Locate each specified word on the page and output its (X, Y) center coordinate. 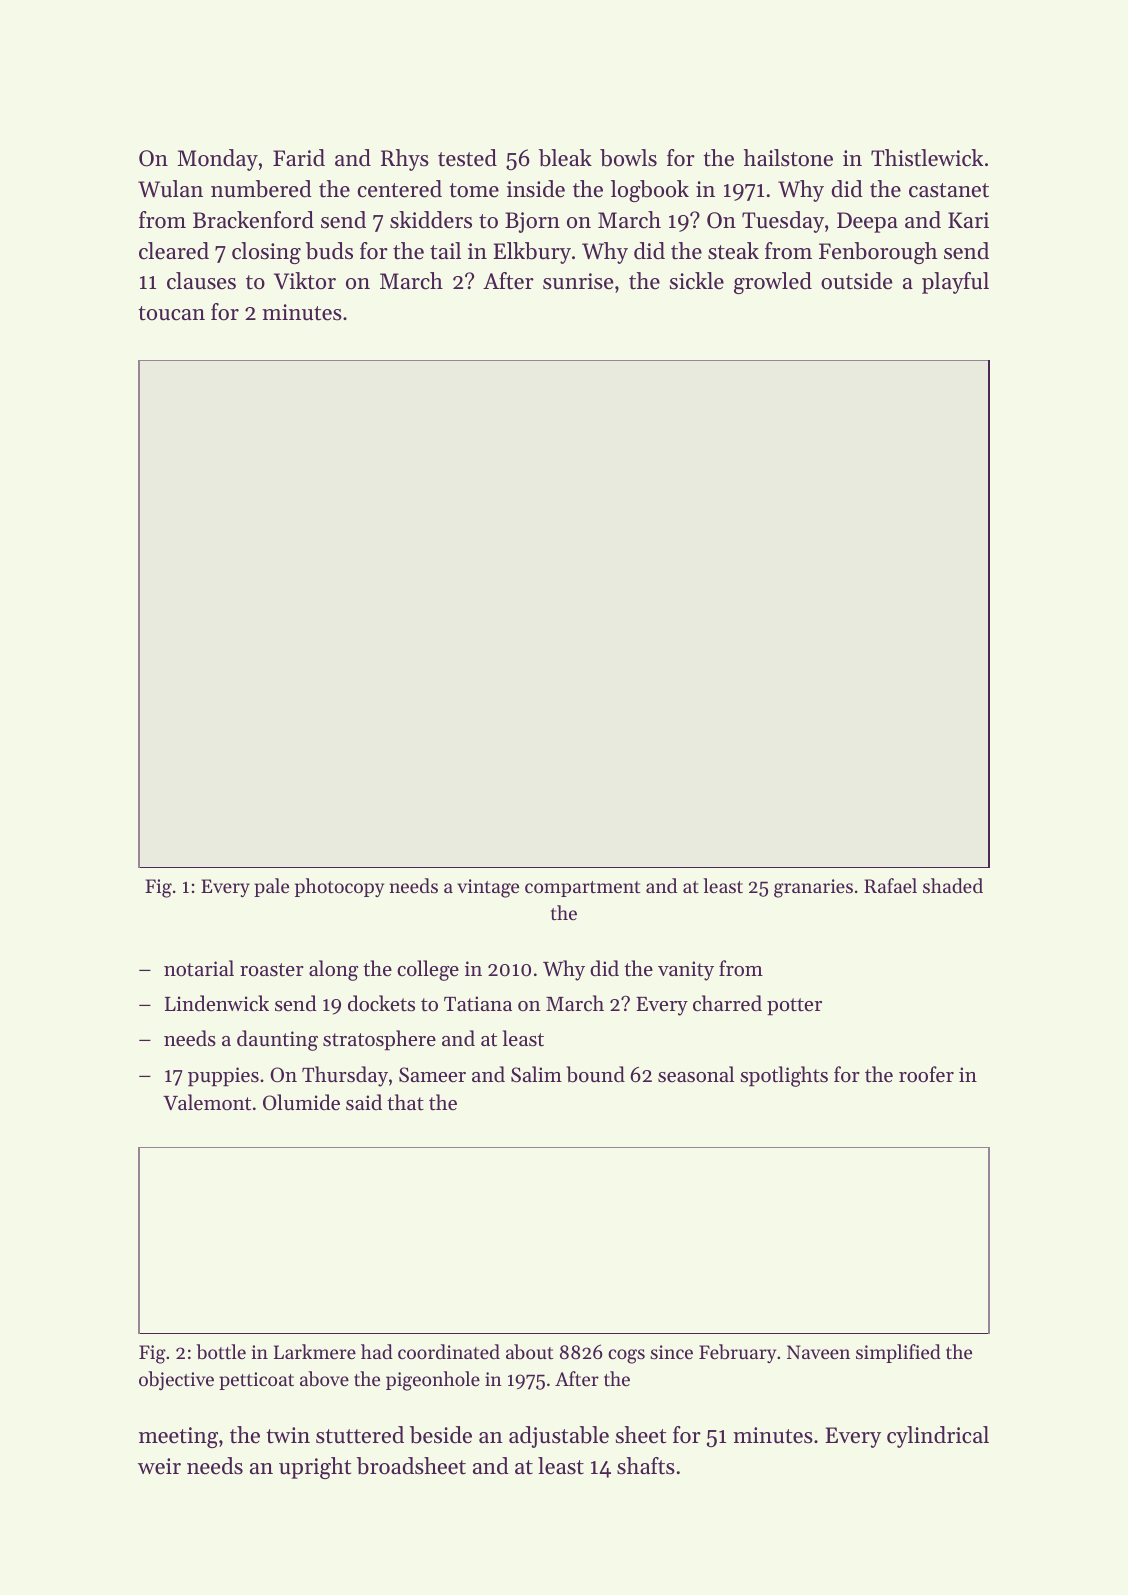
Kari (968, 220)
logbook (650, 191)
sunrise (578, 281)
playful (955, 283)
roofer (926, 1074)
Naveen (818, 1352)
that (405, 1102)
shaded (953, 885)
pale (271, 887)
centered (400, 189)
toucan (171, 313)
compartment (582, 889)
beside (441, 1435)
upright (315, 1468)
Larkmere (315, 1351)
